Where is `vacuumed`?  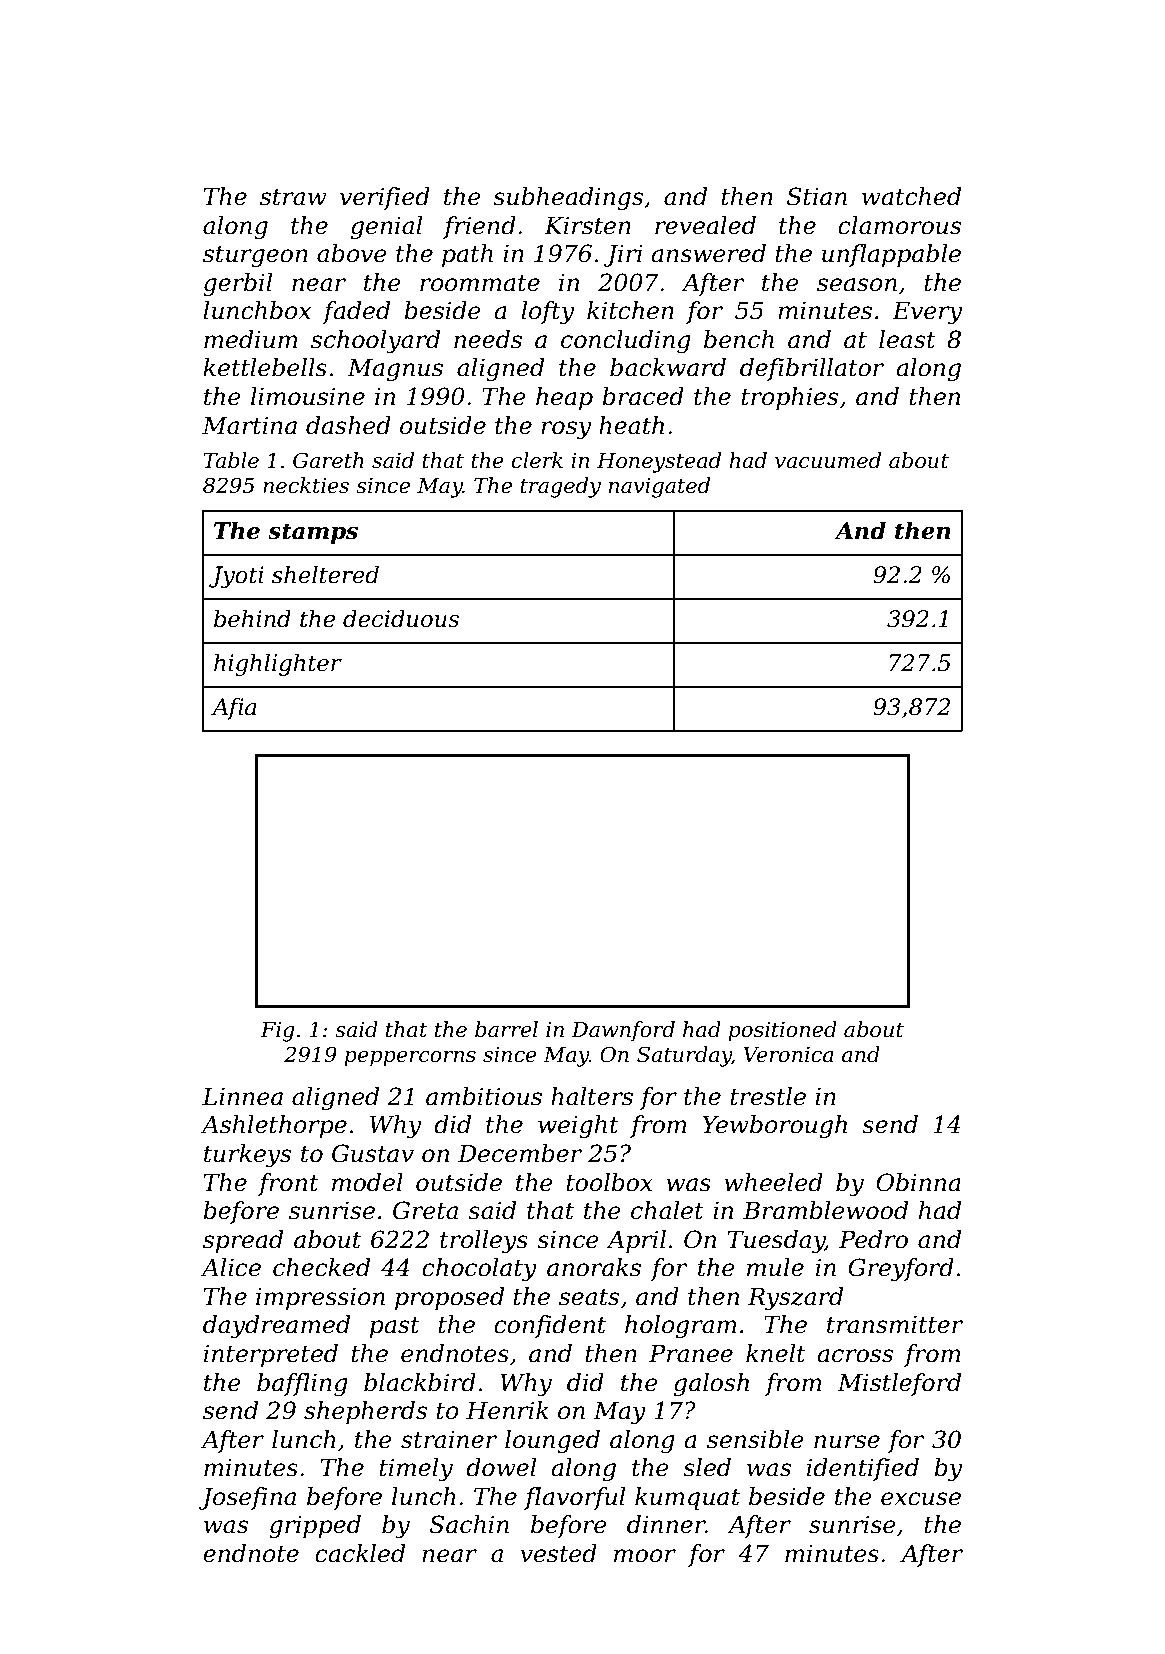 vacuumed is located at coordinates (828, 460).
